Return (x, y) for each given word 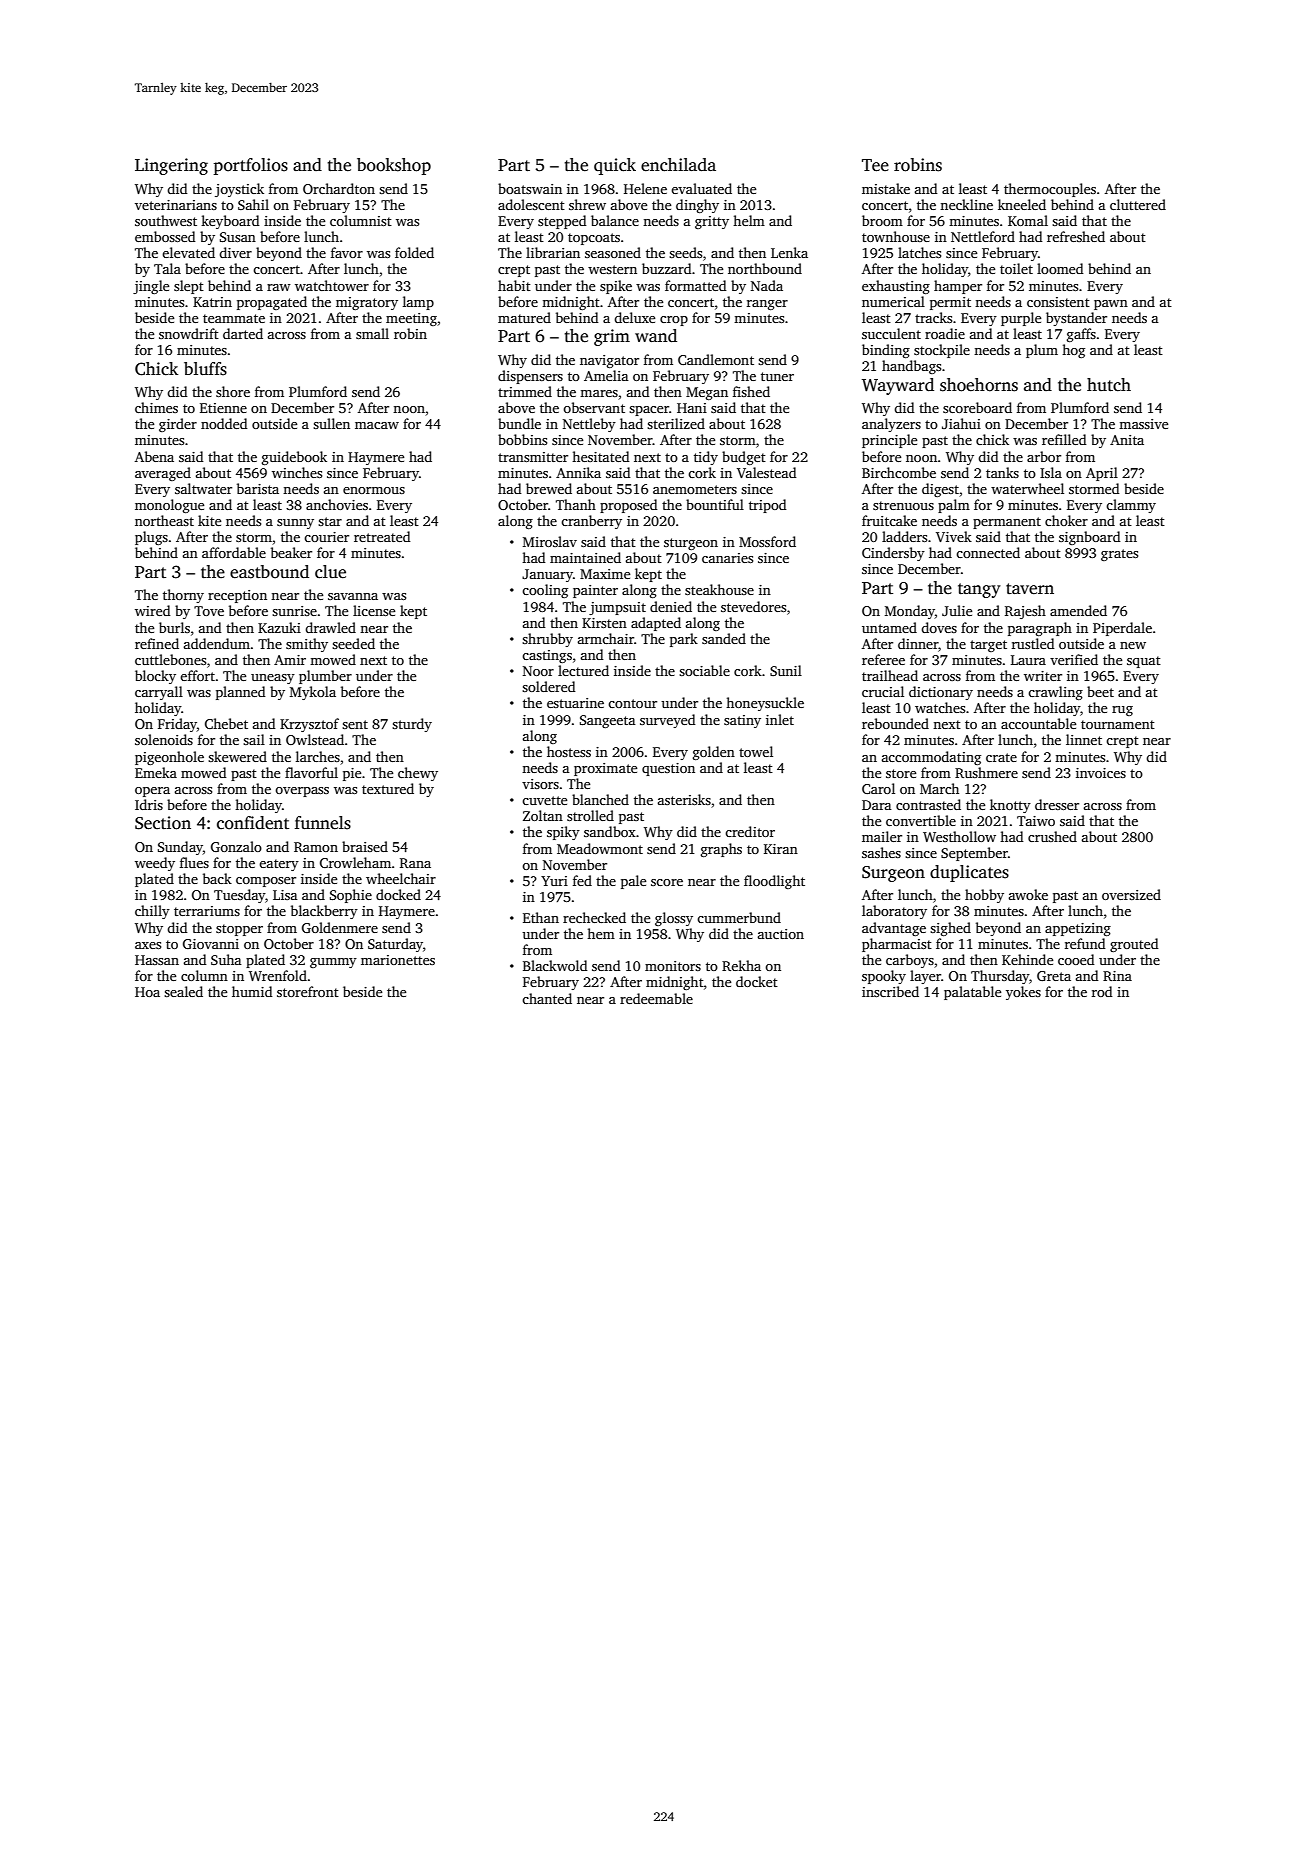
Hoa (147, 992)
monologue (169, 506)
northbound (765, 268)
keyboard (230, 222)
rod (1102, 991)
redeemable (656, 998)
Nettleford (983, 236)
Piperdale (1122, 629)
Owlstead (315, 739)
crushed (1052, 836)
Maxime (605, 574)
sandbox (610, 831)
